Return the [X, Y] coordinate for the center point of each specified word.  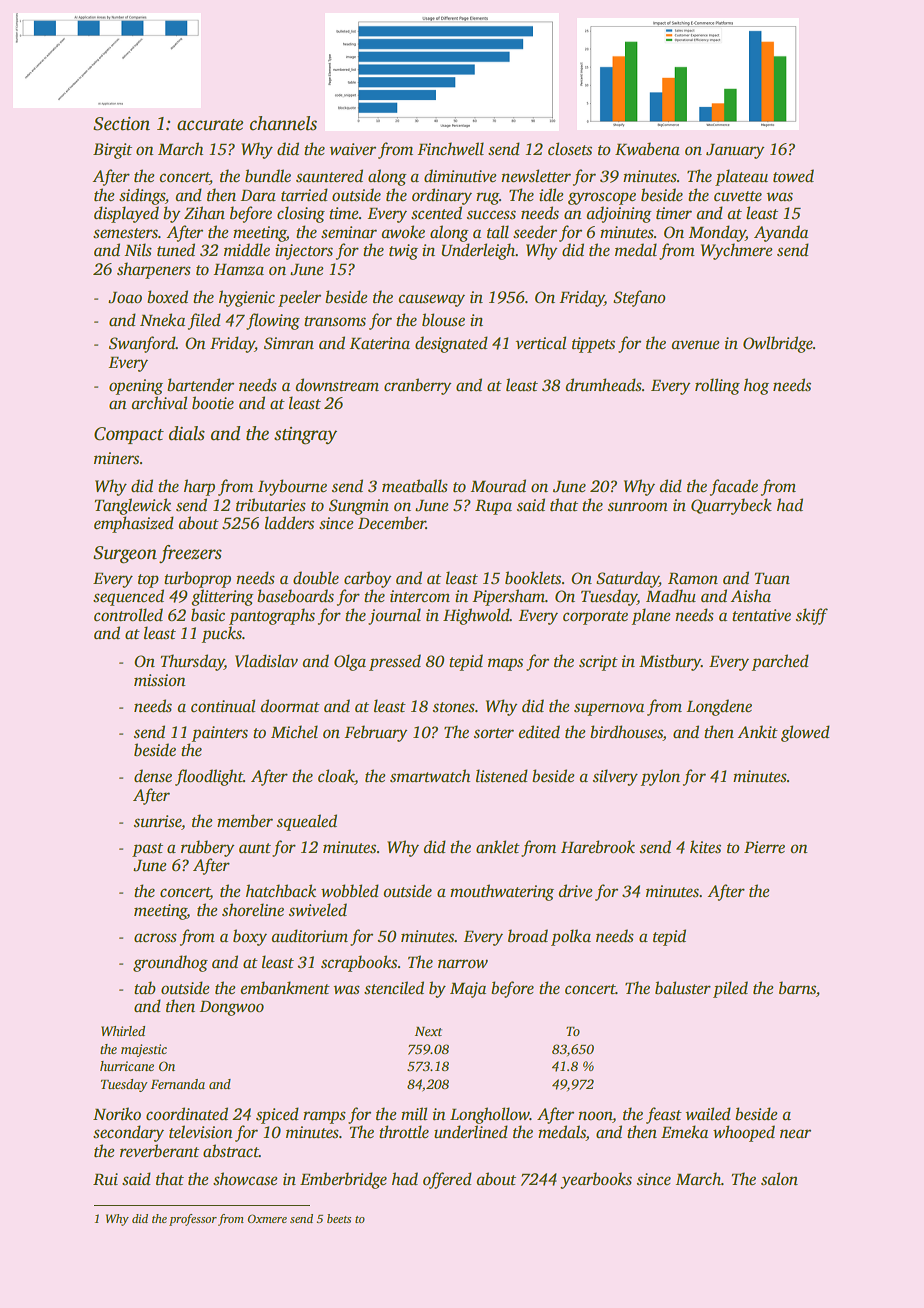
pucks [221, 634]
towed [793, 176]
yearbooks [596, 1180]
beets [339, 1218]
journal [394, 616]
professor [193, 1220]
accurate [210, 125]
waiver [353, 149]
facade [734, 487]
